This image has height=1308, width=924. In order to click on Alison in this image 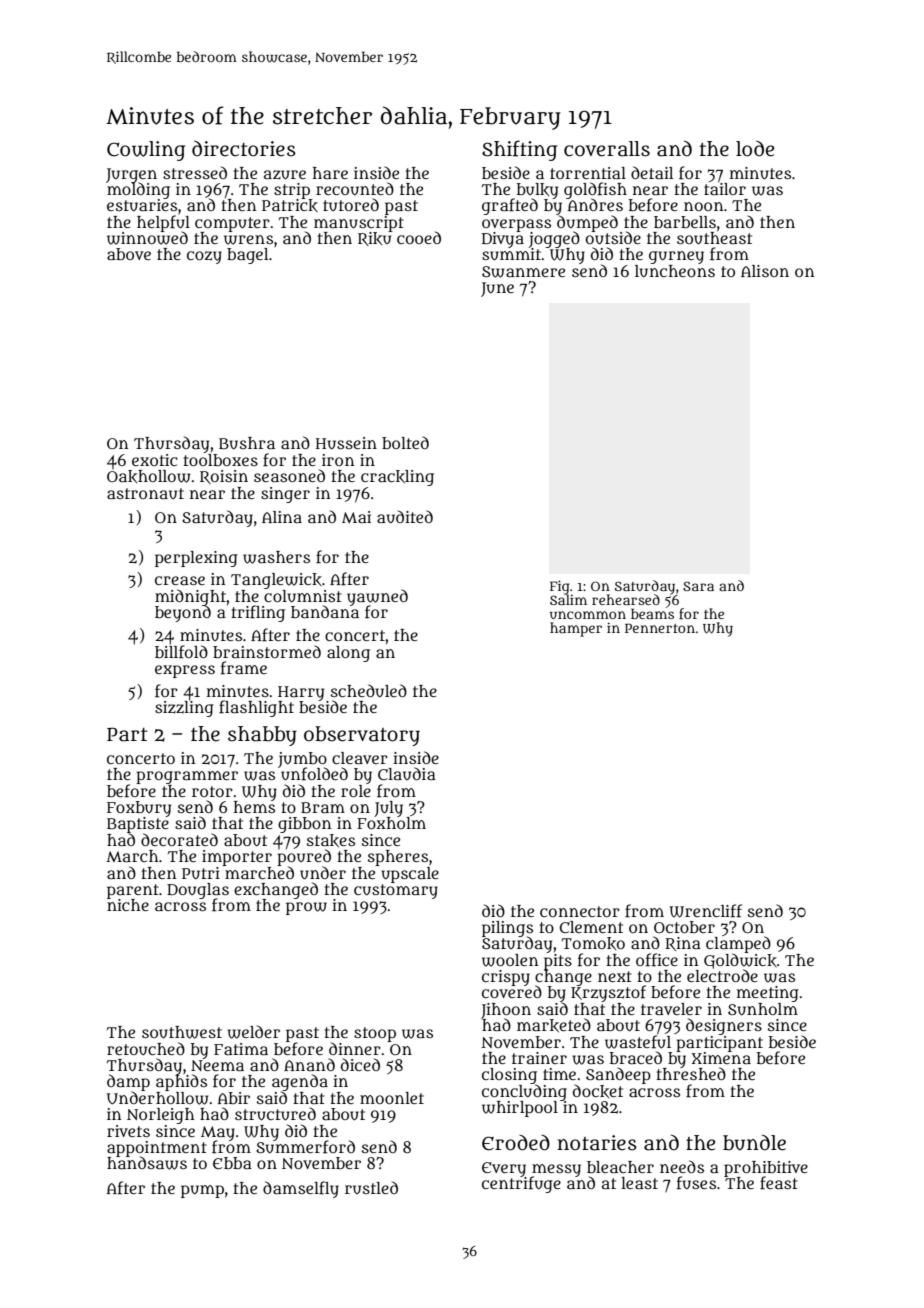, I will do `click(765, 271)`.
